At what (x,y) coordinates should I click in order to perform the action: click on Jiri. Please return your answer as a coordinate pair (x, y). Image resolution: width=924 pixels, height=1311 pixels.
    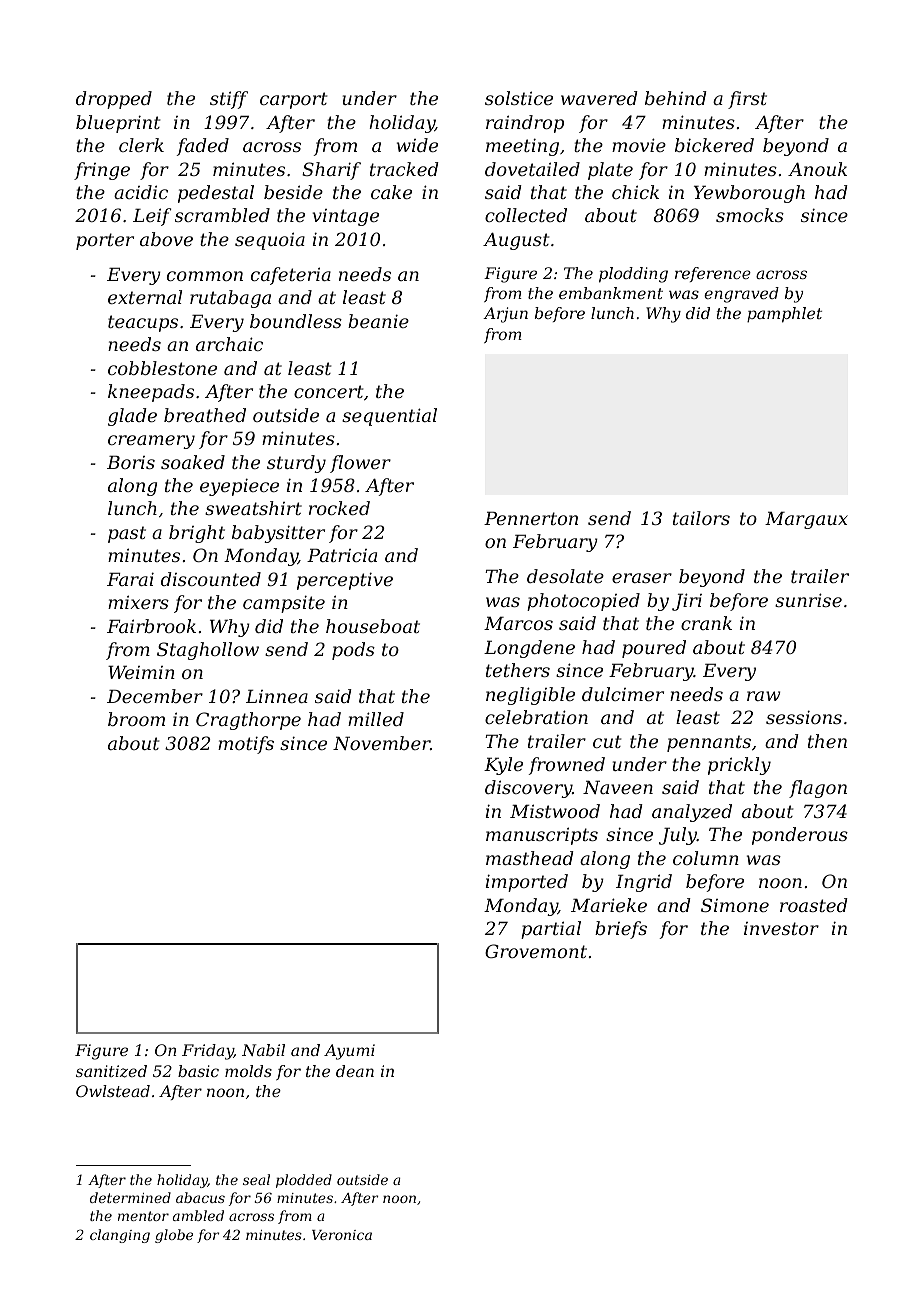
    Looking at the image, I should click on (687, 602).
